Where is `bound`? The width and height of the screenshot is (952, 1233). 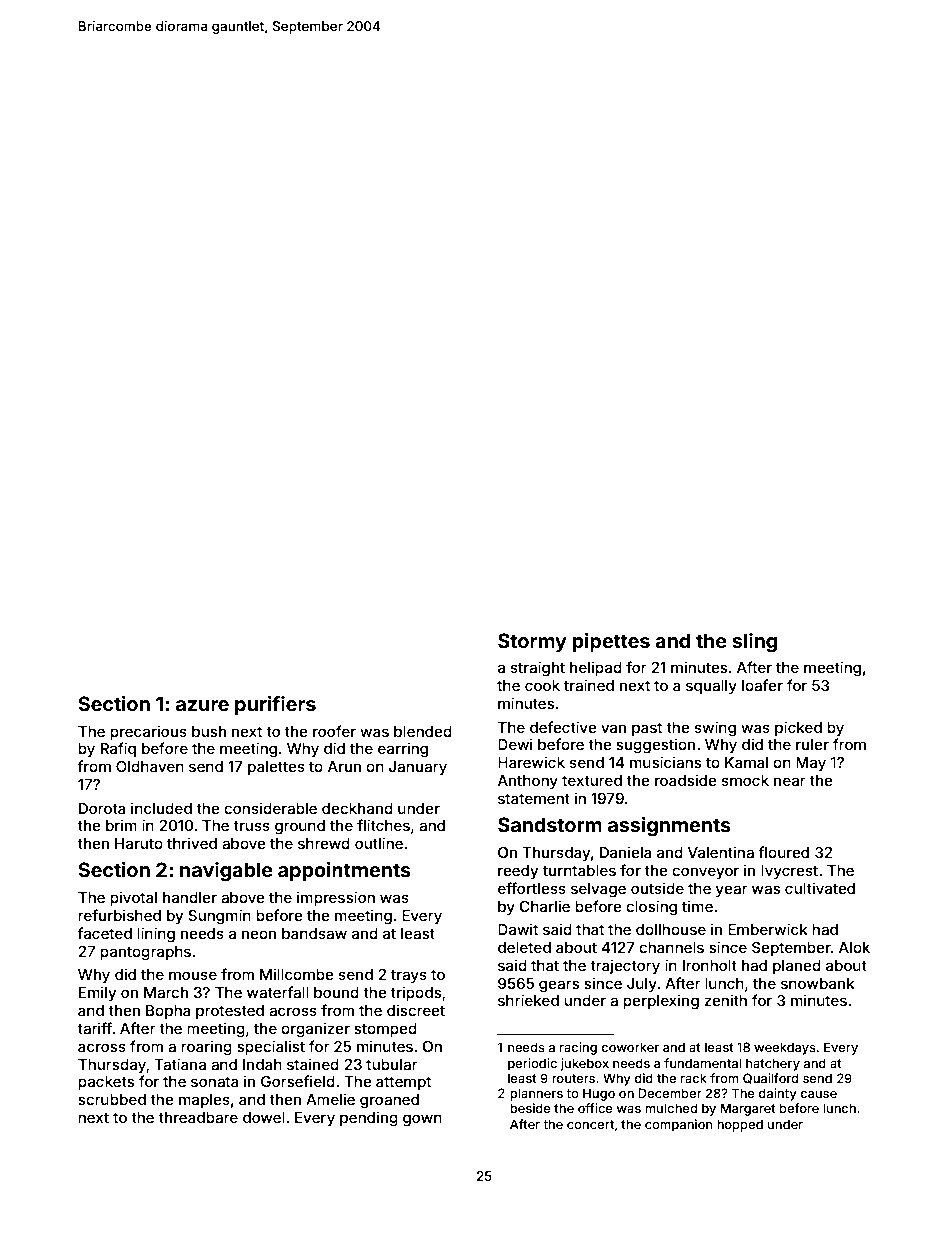
bound is located at coordinates (336, 992).
